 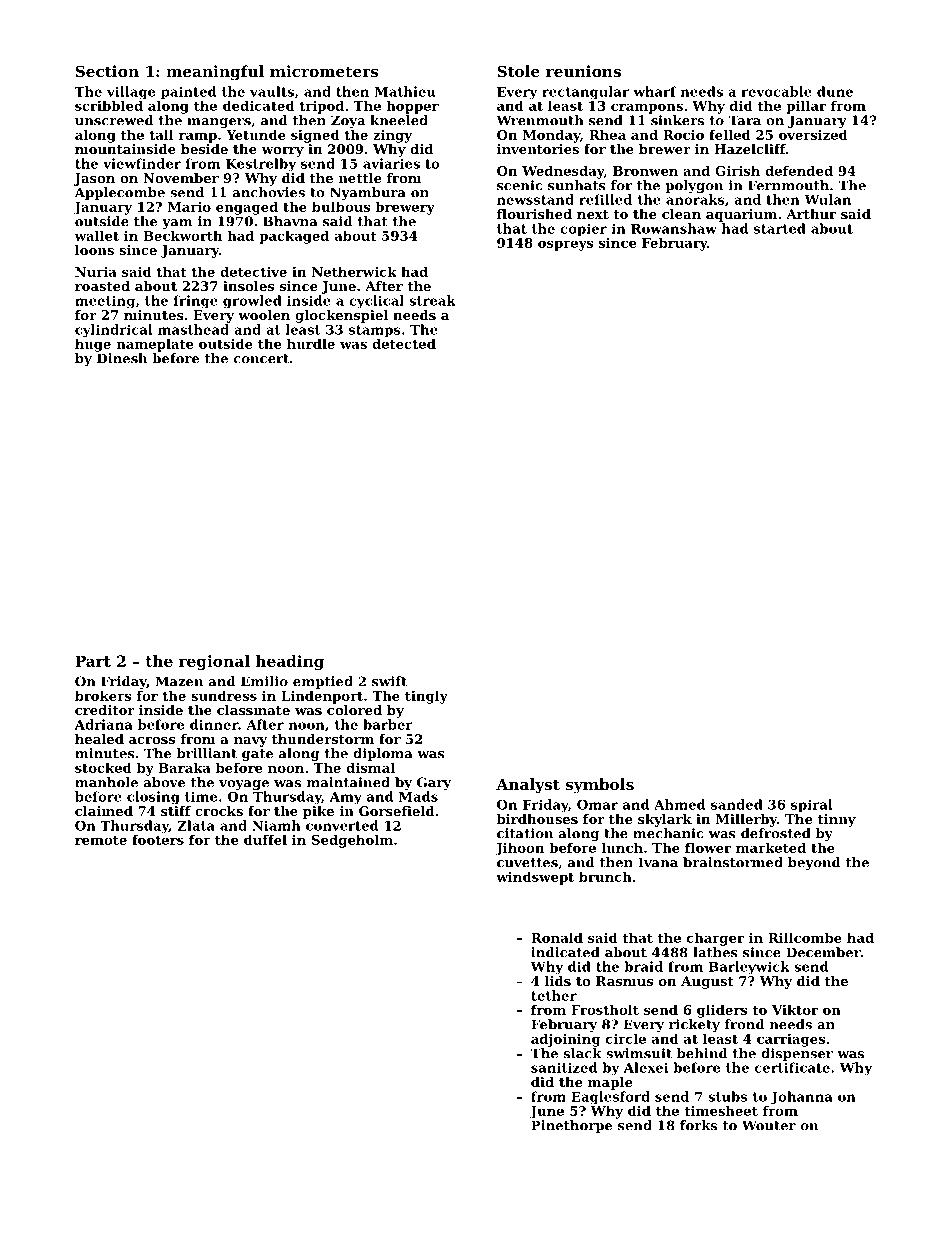 I want to click on brokers, so click(x=103, y=695).
